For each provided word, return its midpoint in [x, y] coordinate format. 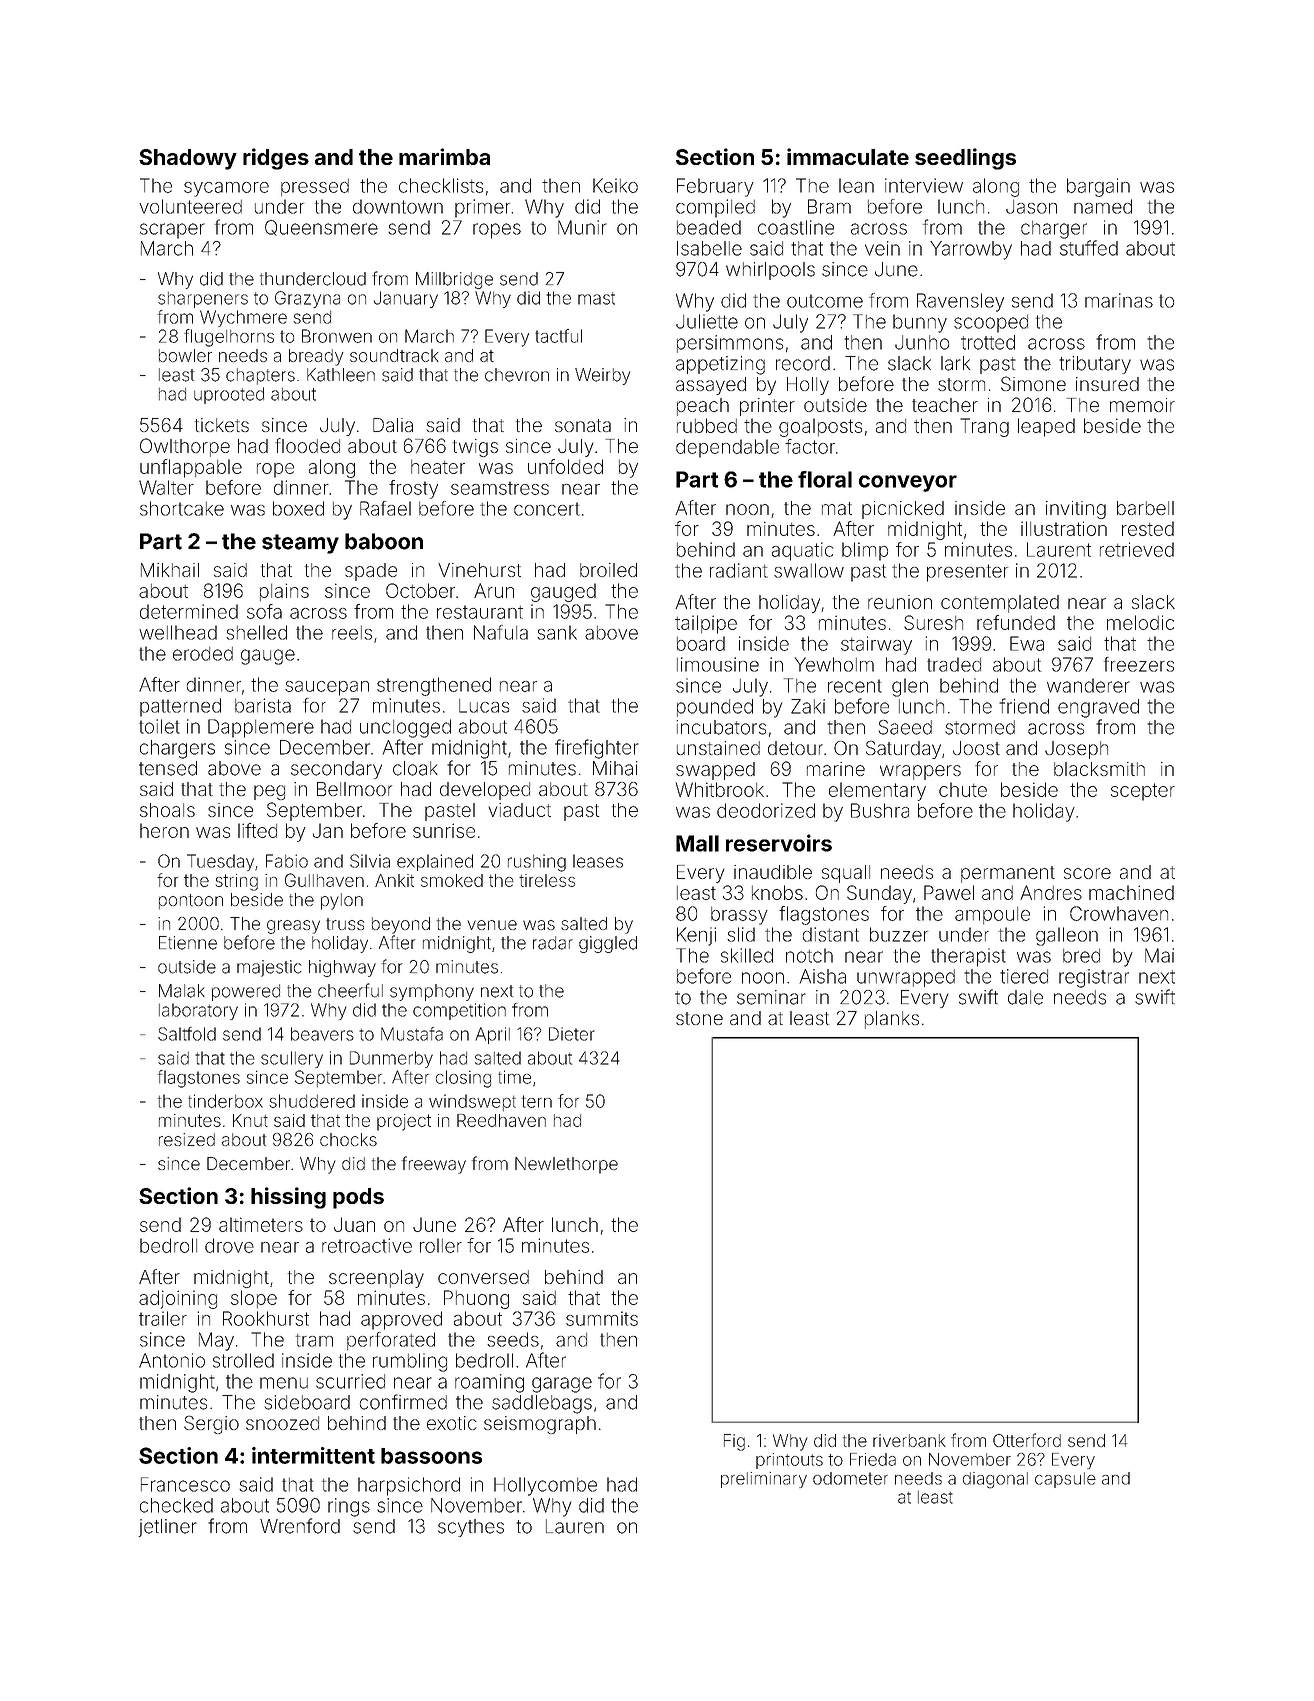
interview [924, 185]
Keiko [615, 185]
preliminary [764, 1480]
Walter [166, 487]
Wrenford [300, 1526]
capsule [1065, 1480]
